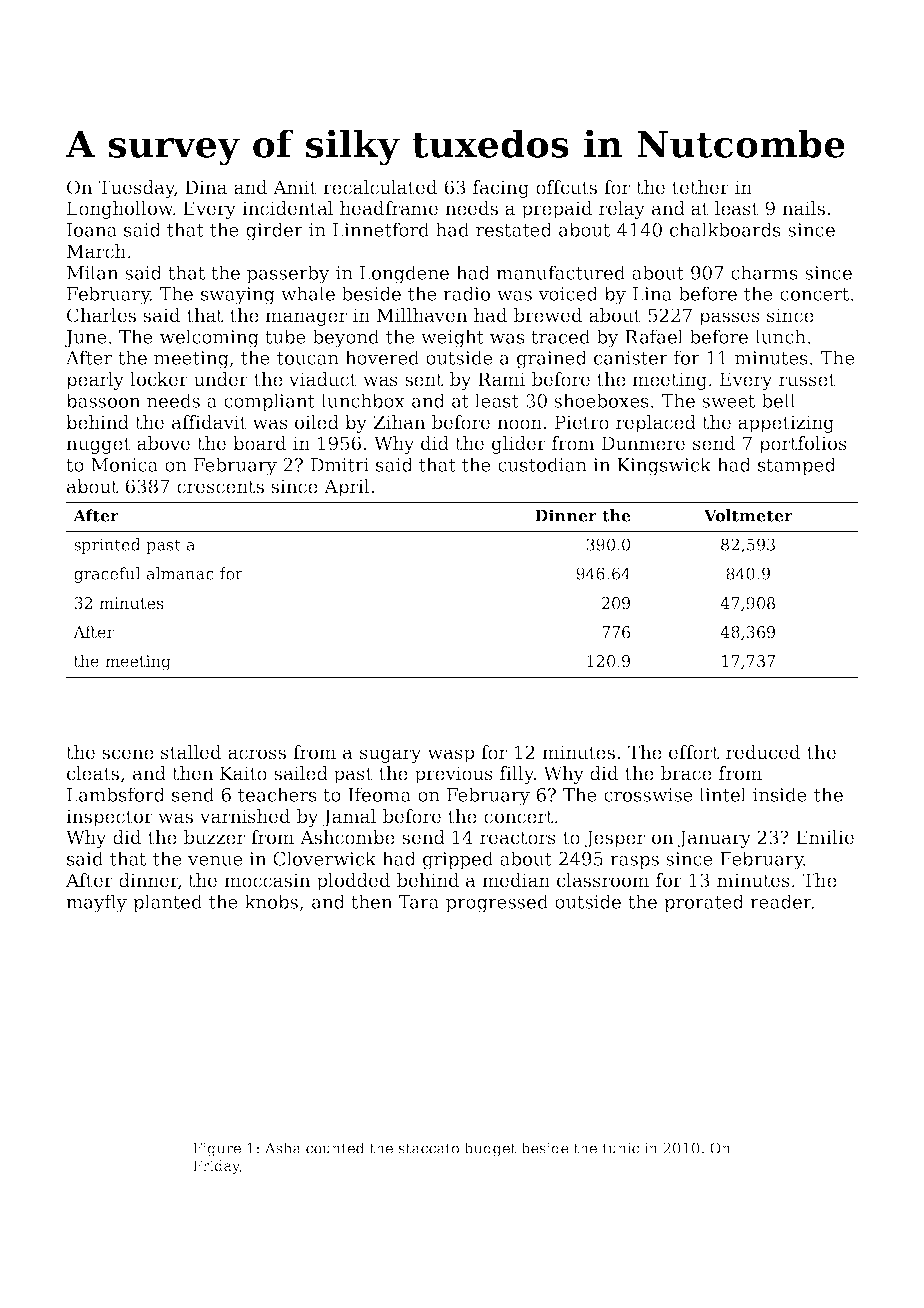  I want to click on reduced, so click(763, 752).
